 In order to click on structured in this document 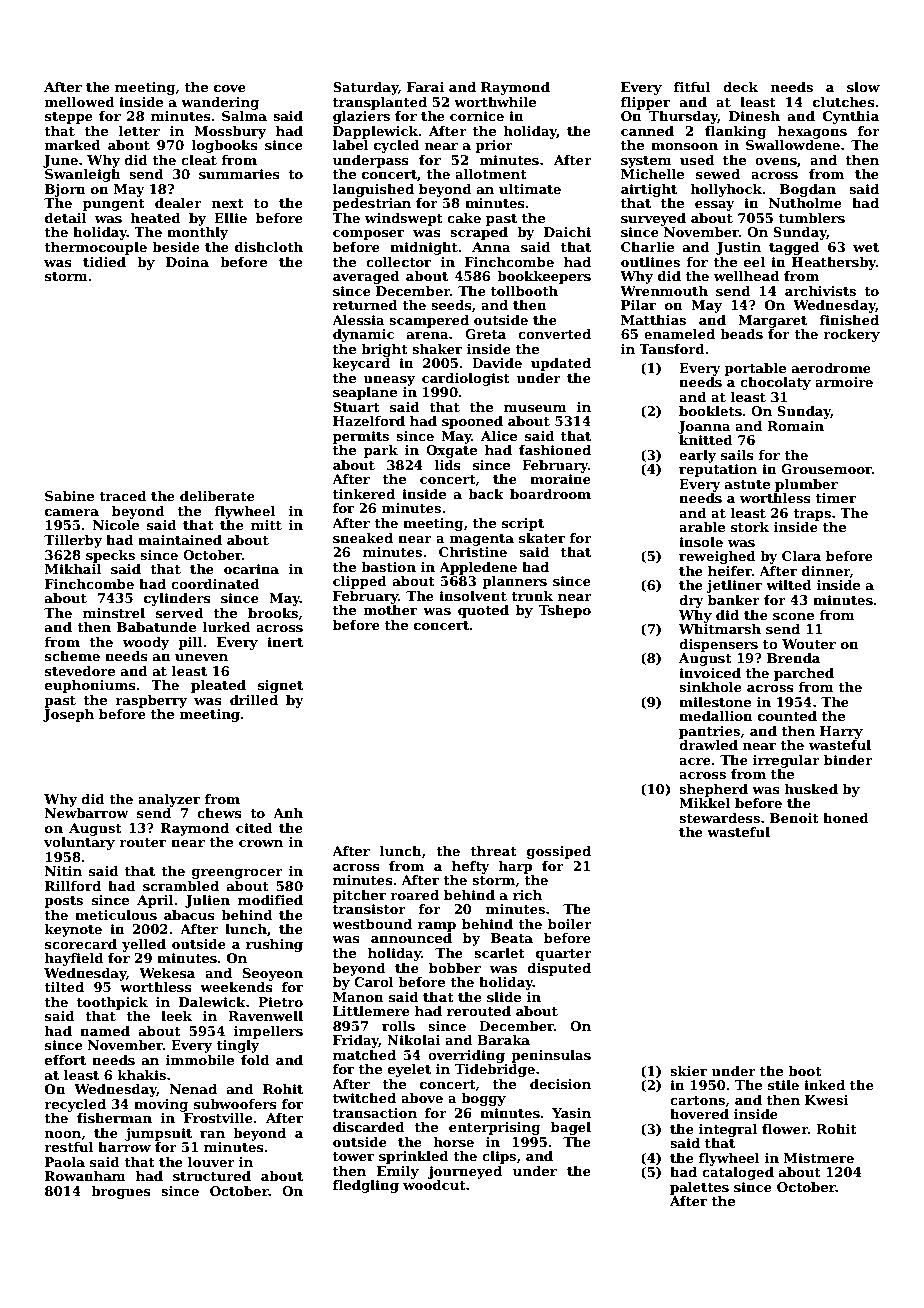, I will do `click(212, 1176)`.
